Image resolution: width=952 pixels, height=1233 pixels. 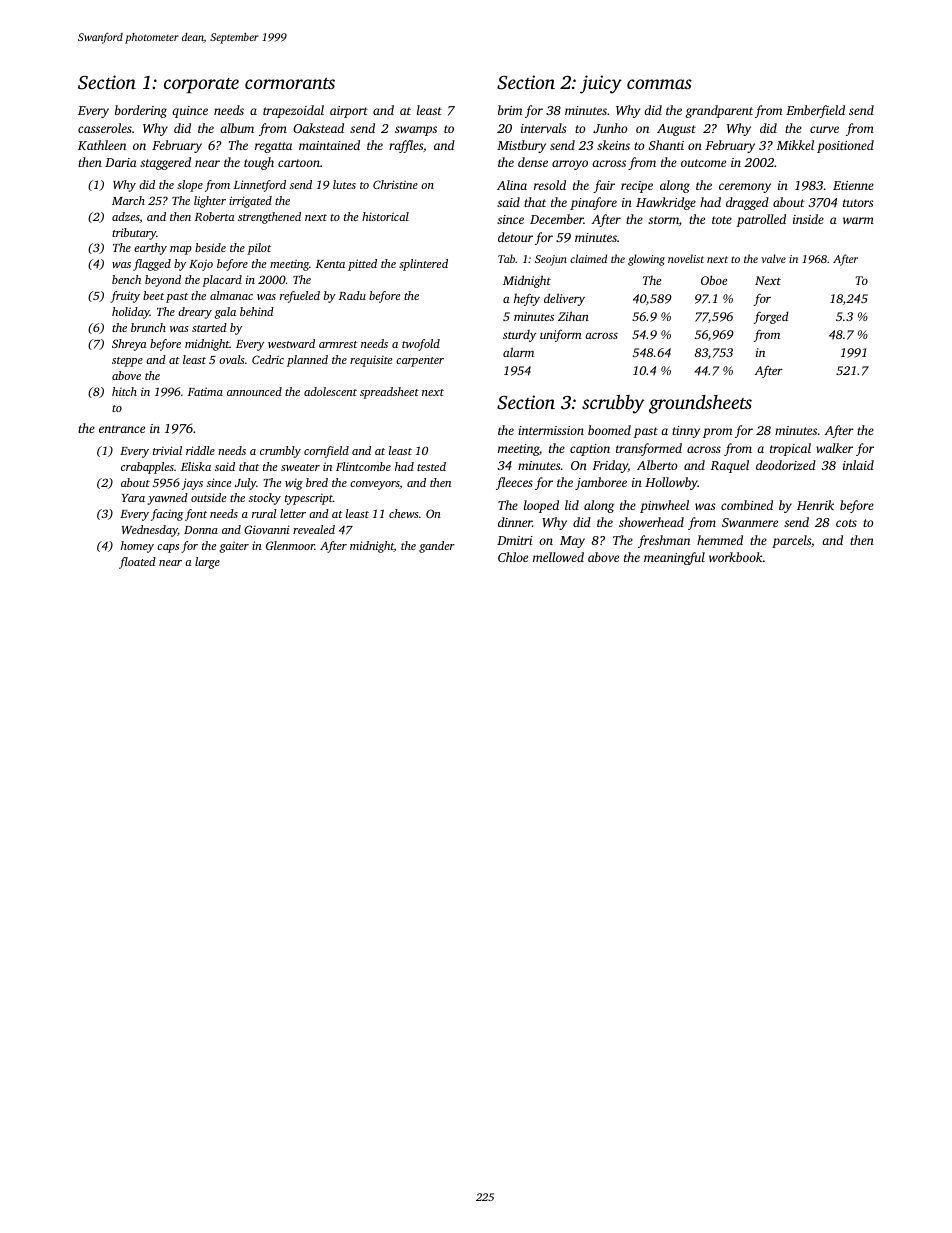 What do you see at coordinates (722, 220) in the document?
I see `tote` at bounding box center [722, 220].
